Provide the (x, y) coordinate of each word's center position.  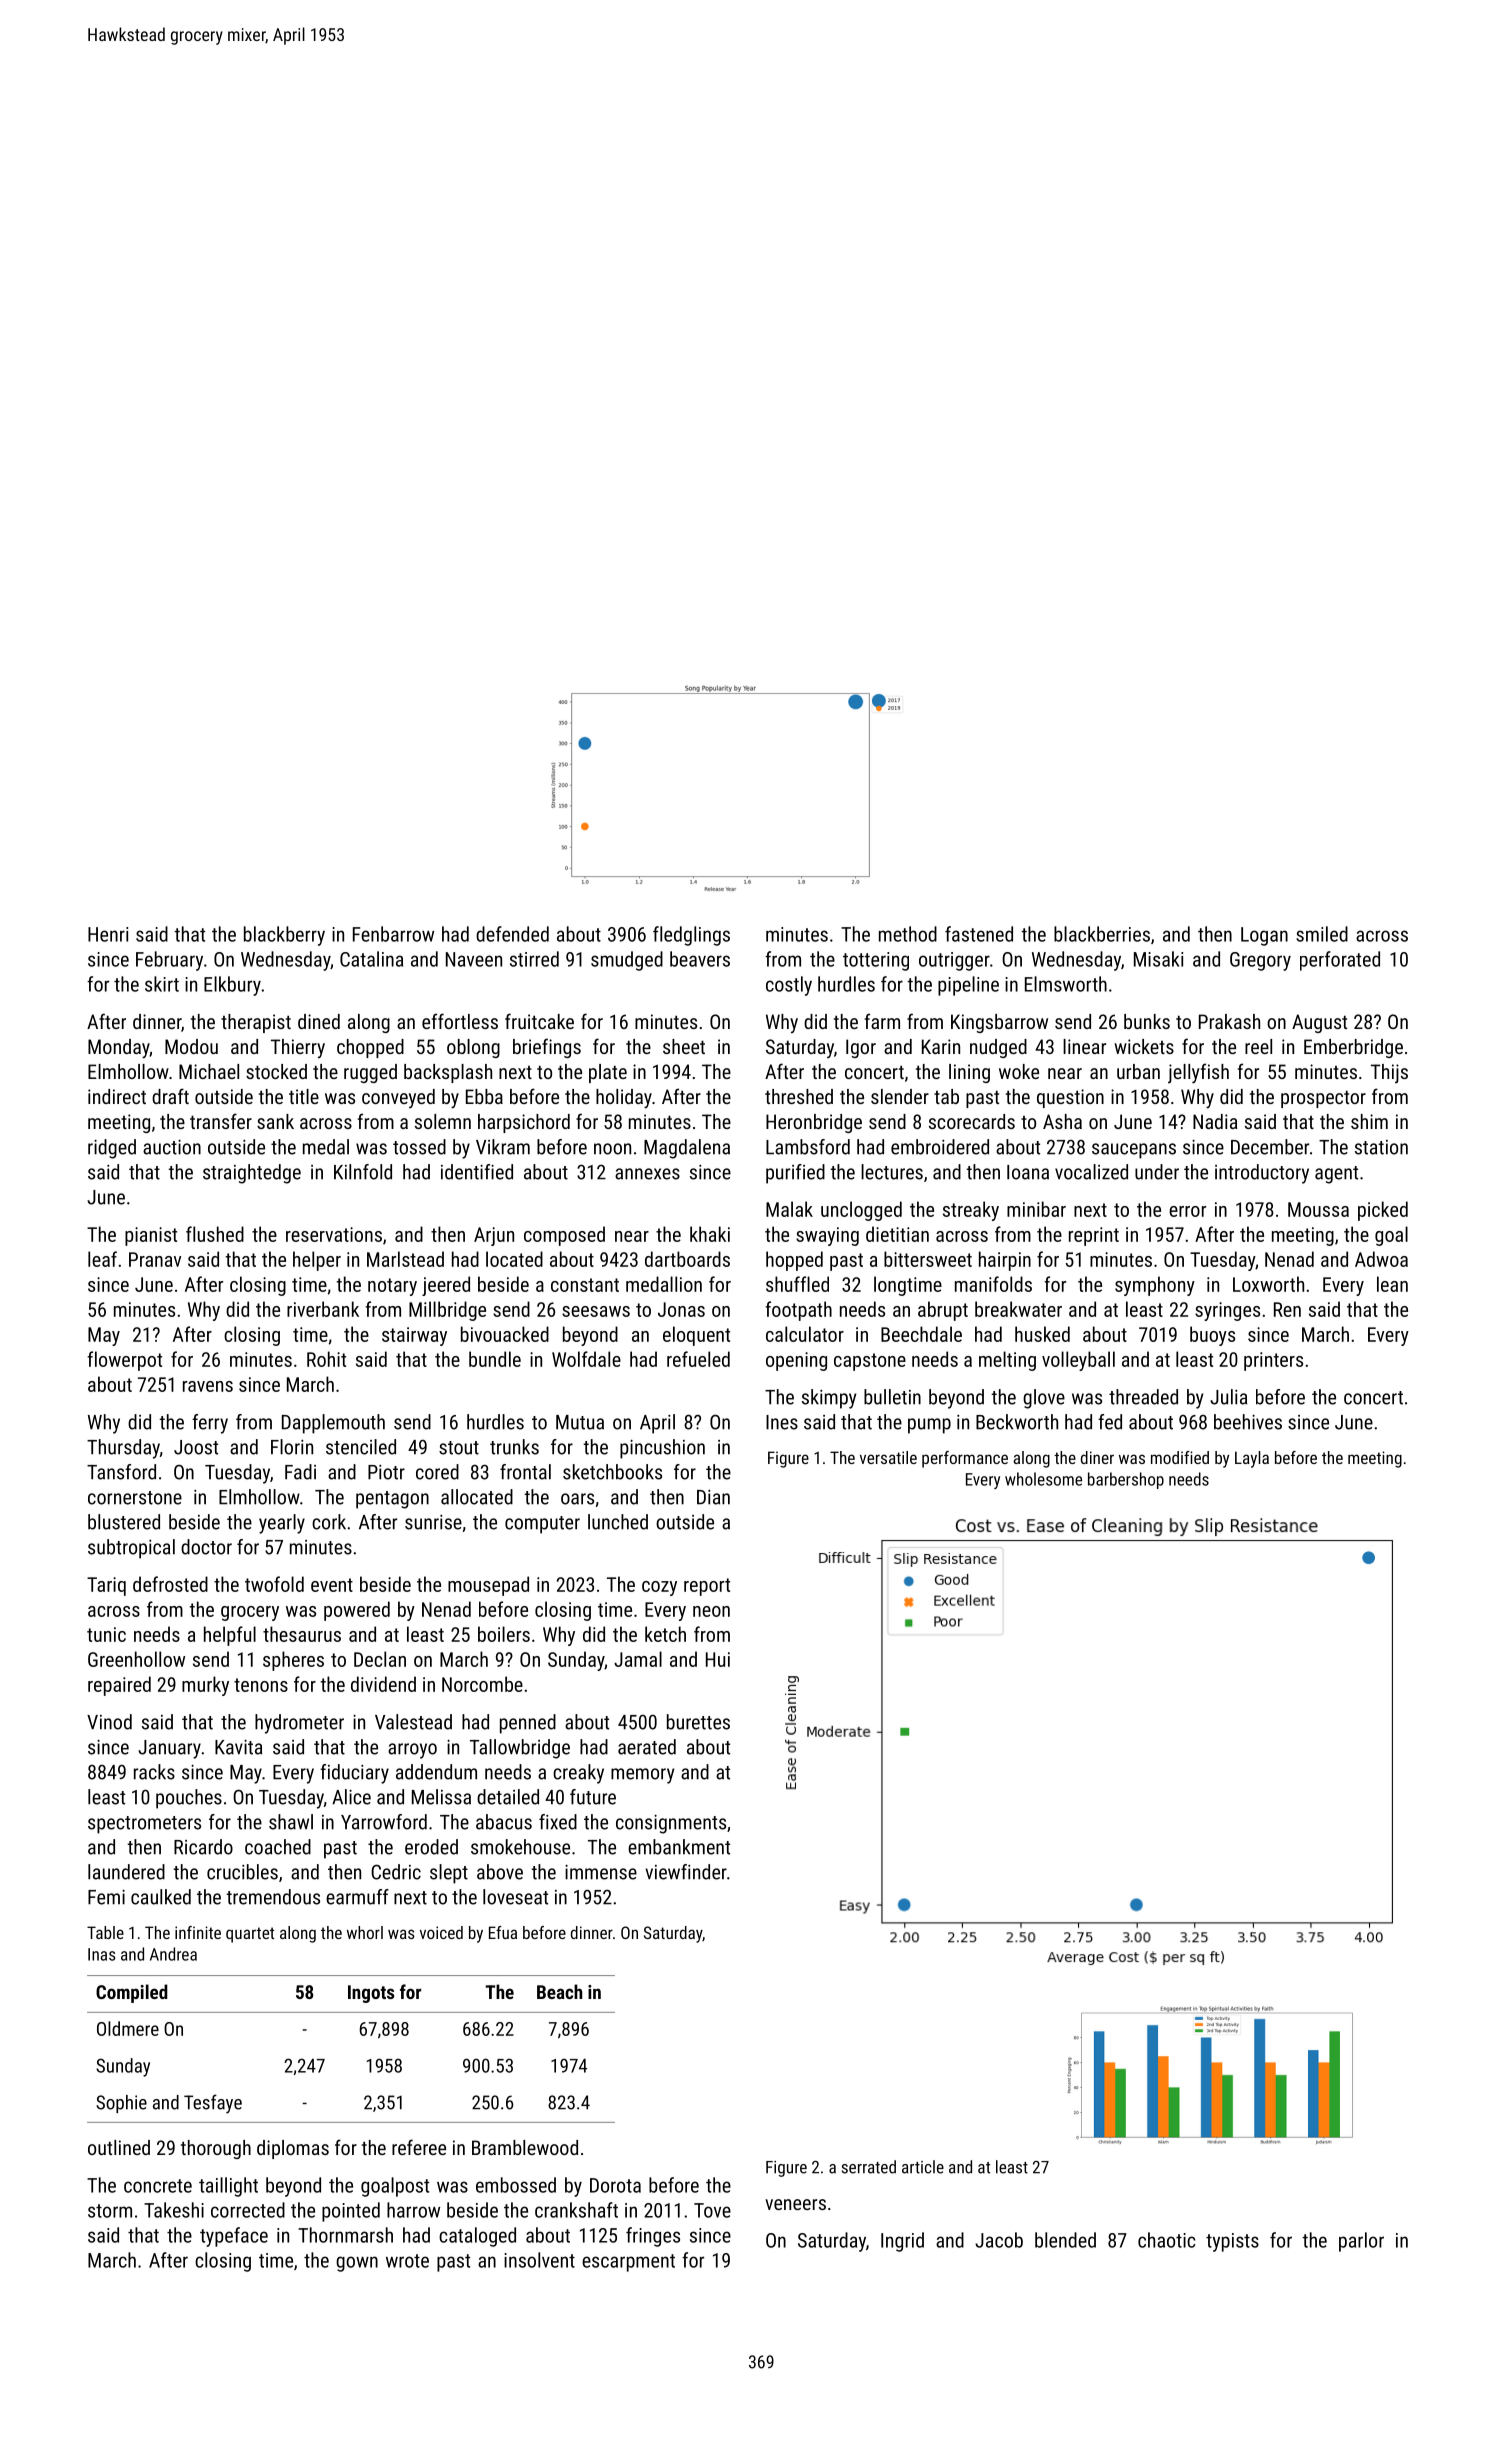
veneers (795, 2204)
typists (1232, 2242)
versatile (888, 1457)
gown (357, 2264)
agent (1336, 1175)
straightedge (252, 1174)
